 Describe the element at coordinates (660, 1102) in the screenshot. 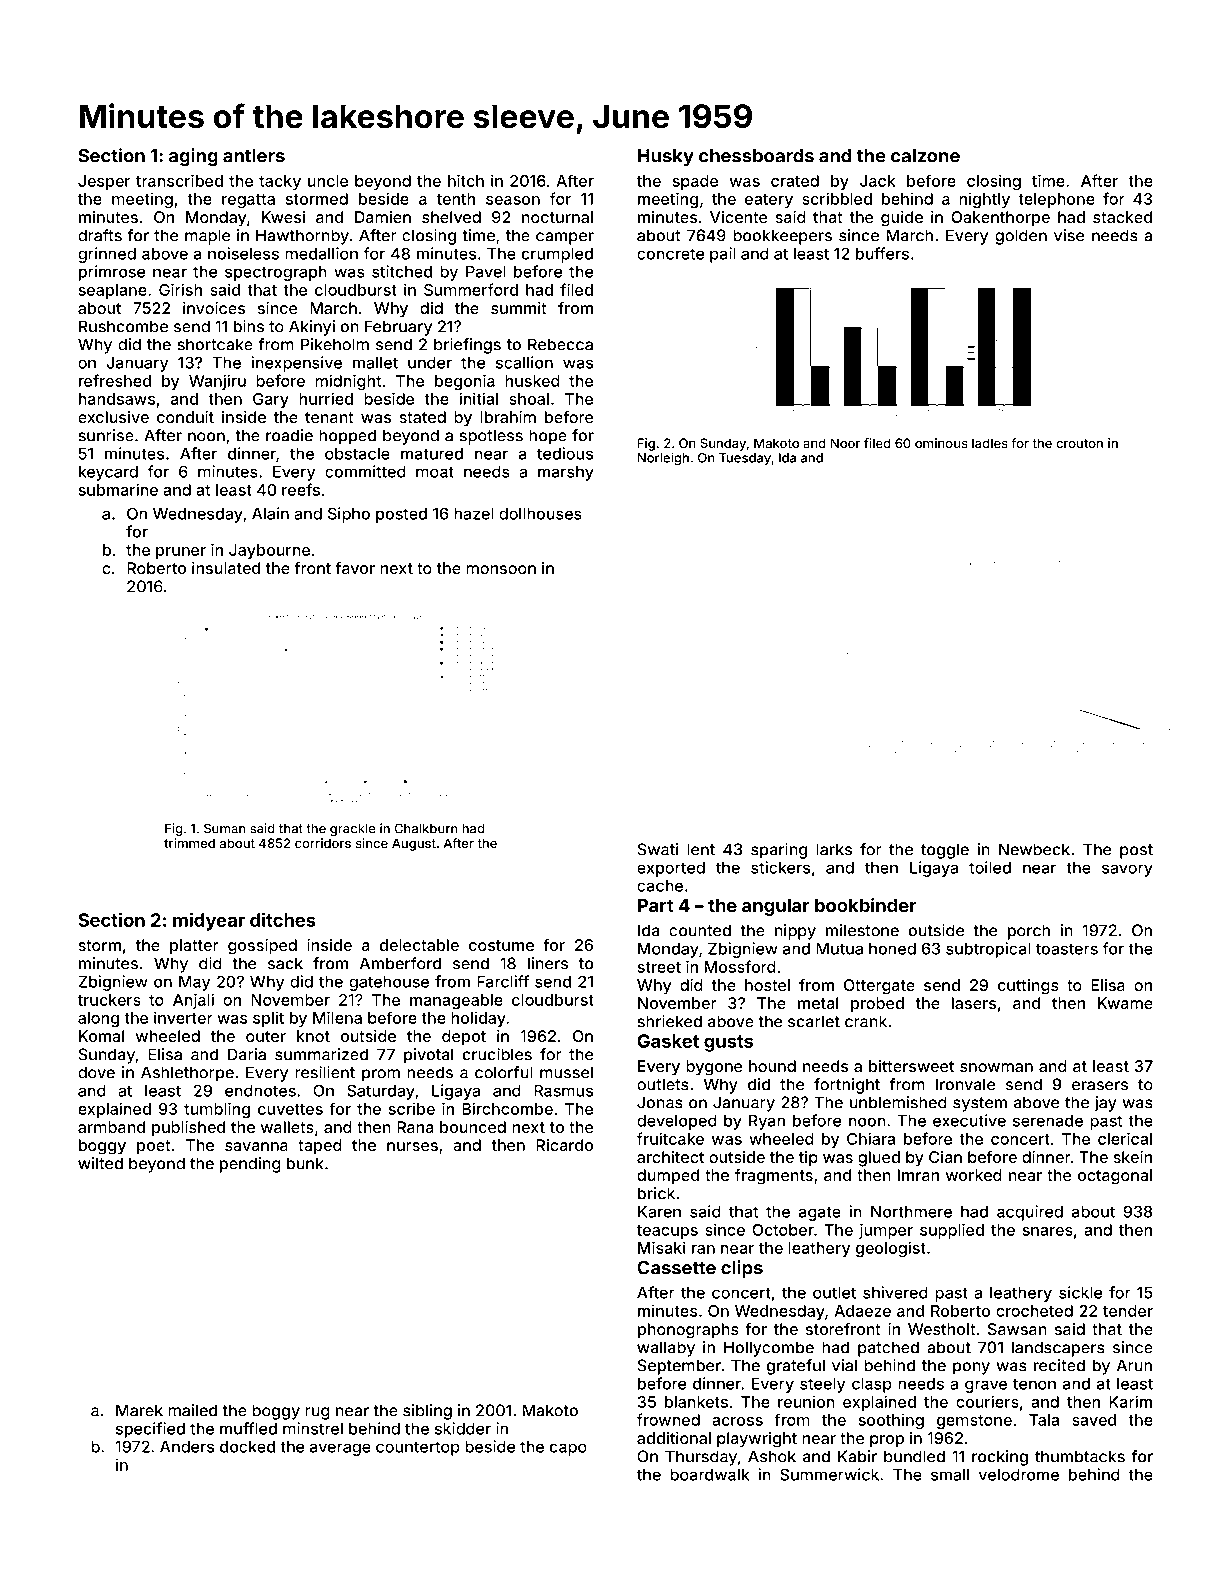

I see `Jonas` at that location.
